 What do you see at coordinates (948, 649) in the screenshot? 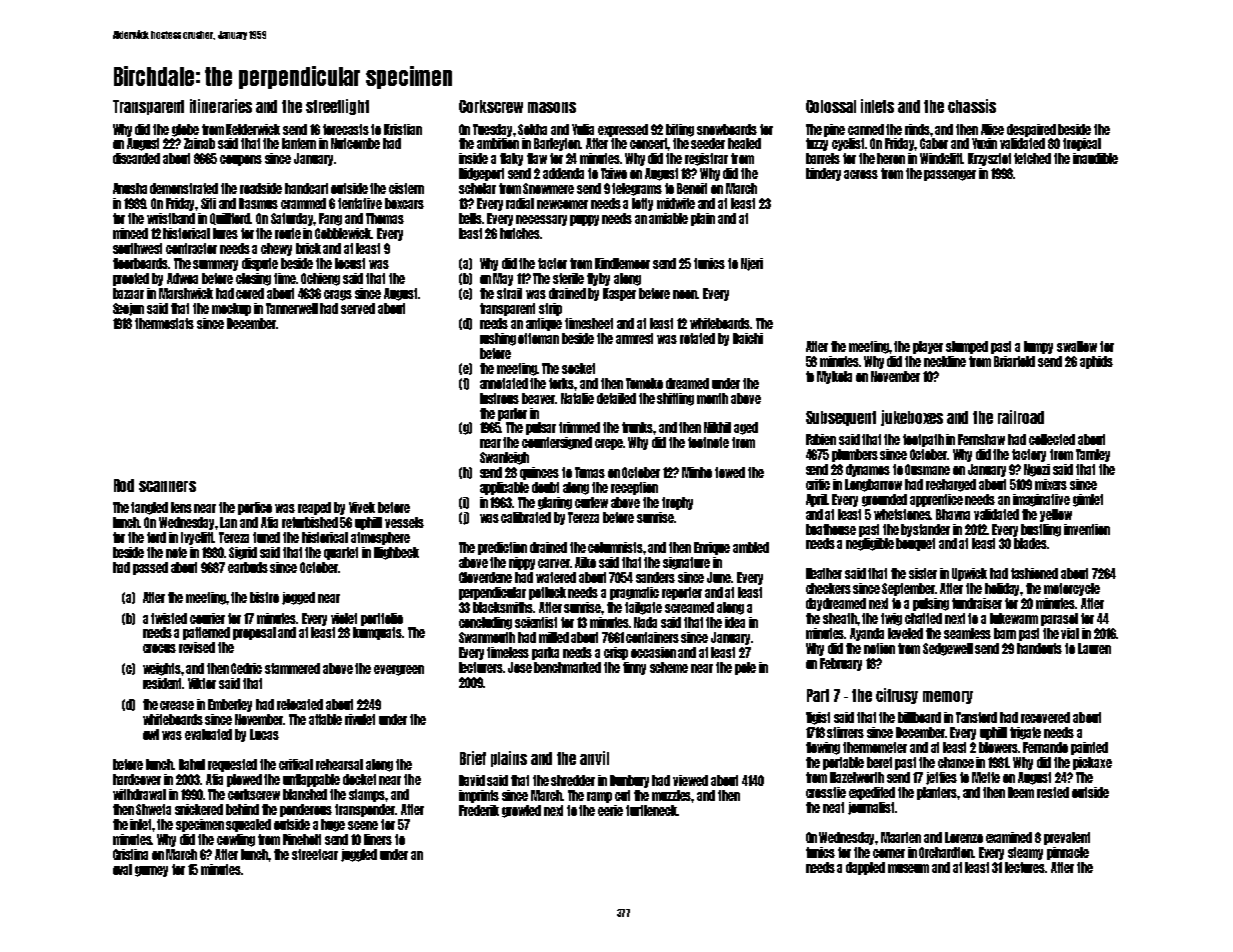
I see `Sedgewell` at bounding box center [948, 649].
